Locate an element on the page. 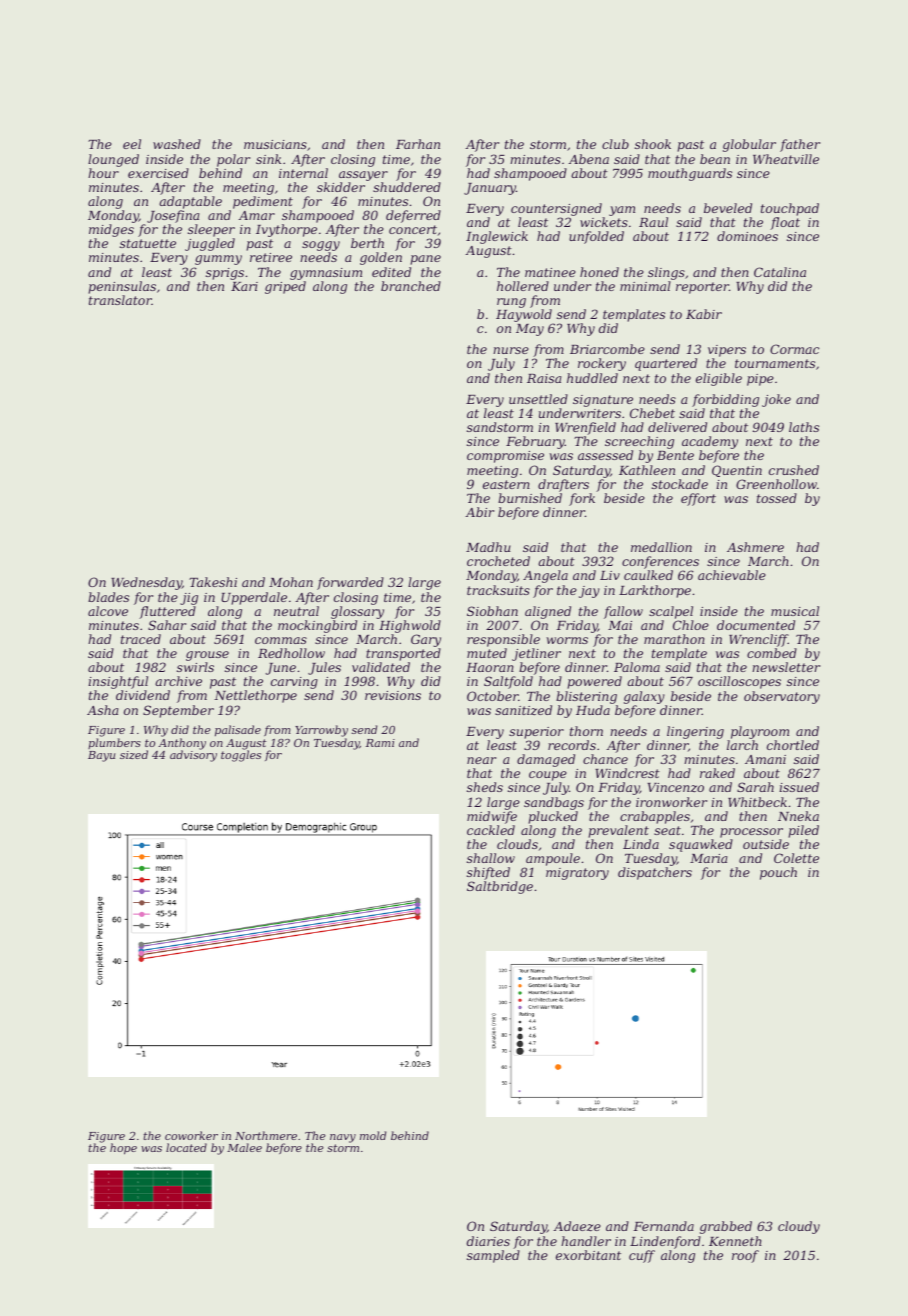  sampled is located at coordinates (493, 1256).
